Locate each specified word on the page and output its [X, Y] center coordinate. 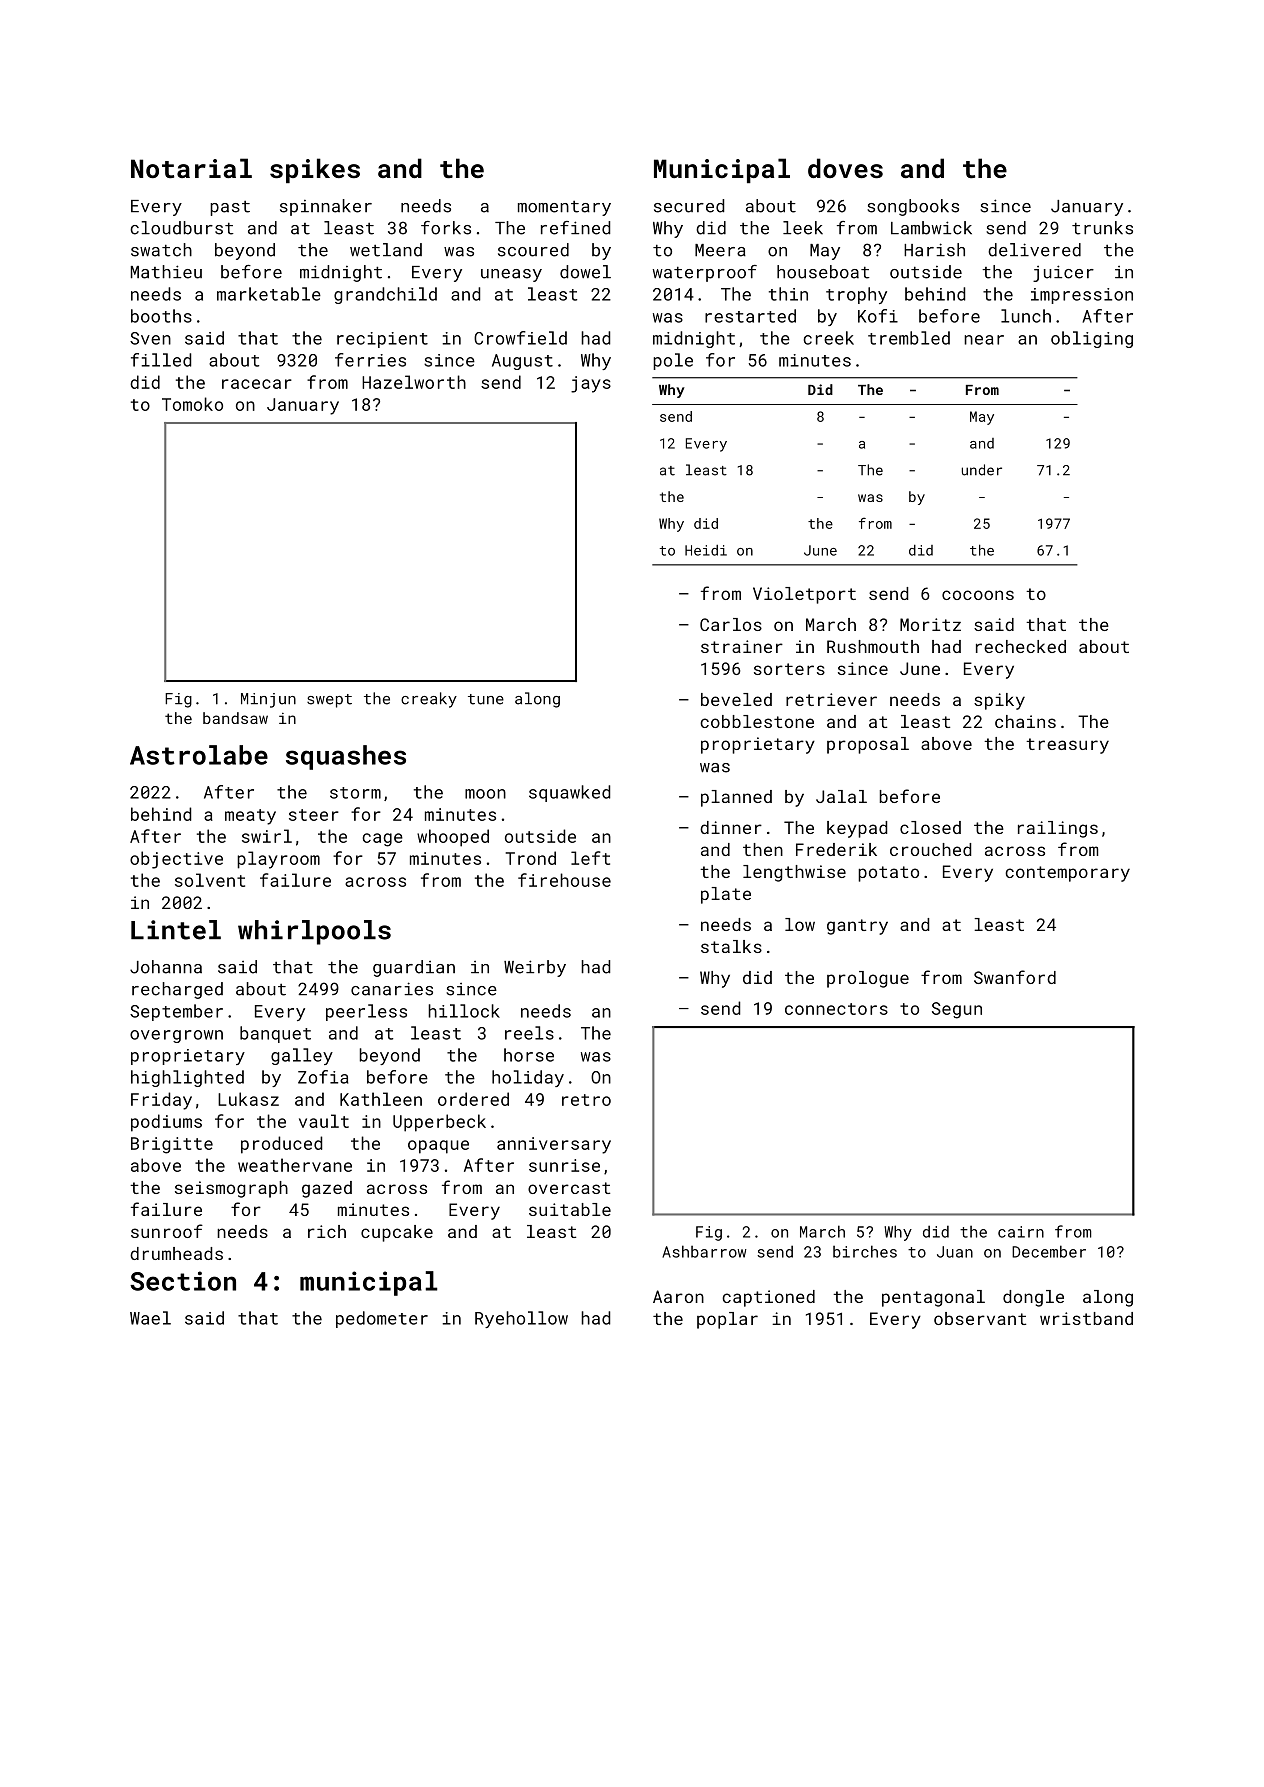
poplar [727, 1320]
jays [591, 384]
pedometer [382, 1319]
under [982, 470]
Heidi [706, 550]
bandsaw [235, 718]
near [984, 340]
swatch [161, 250]
